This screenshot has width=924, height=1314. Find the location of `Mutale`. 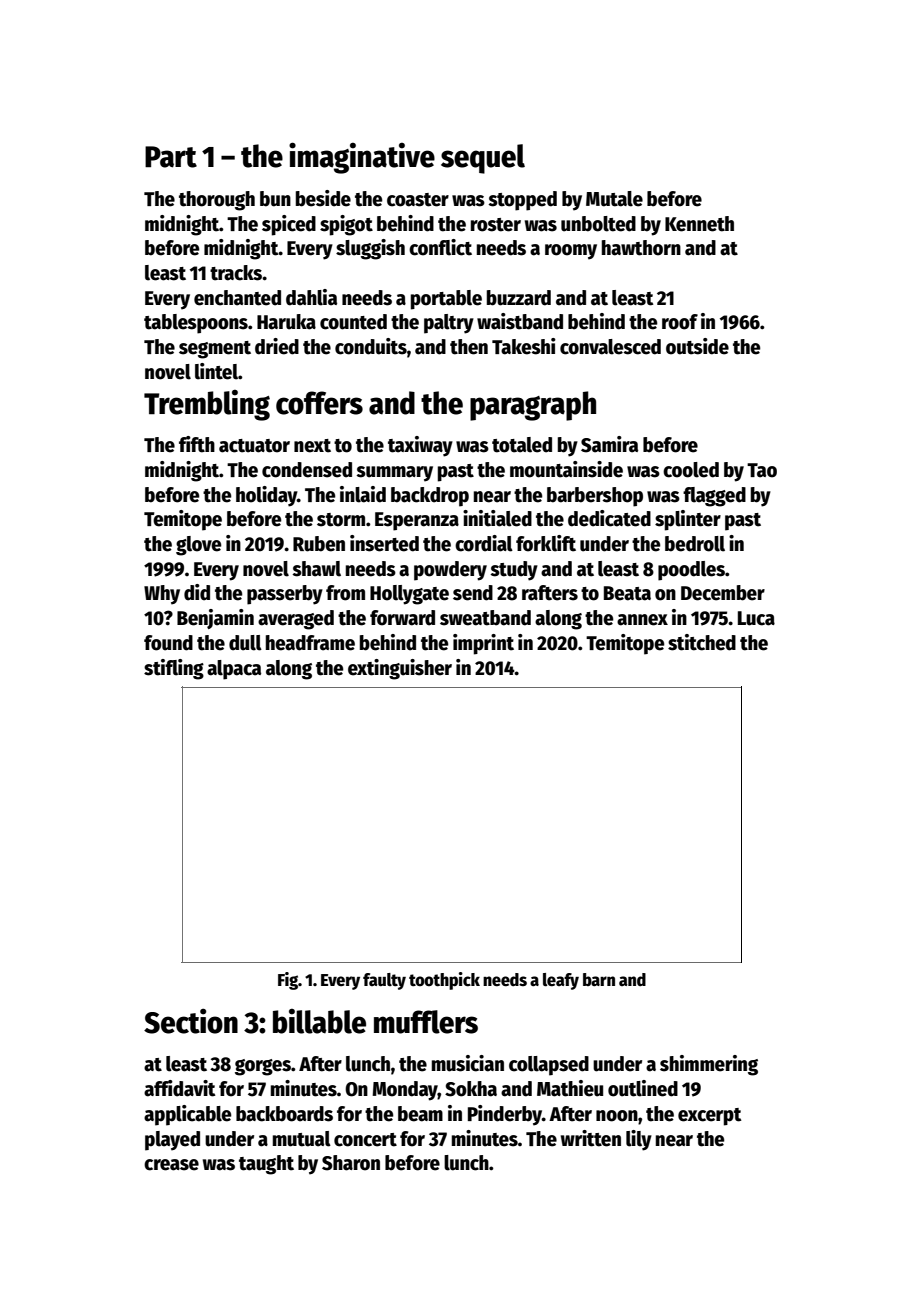

Mutale is located at coordinates (614, 199).
